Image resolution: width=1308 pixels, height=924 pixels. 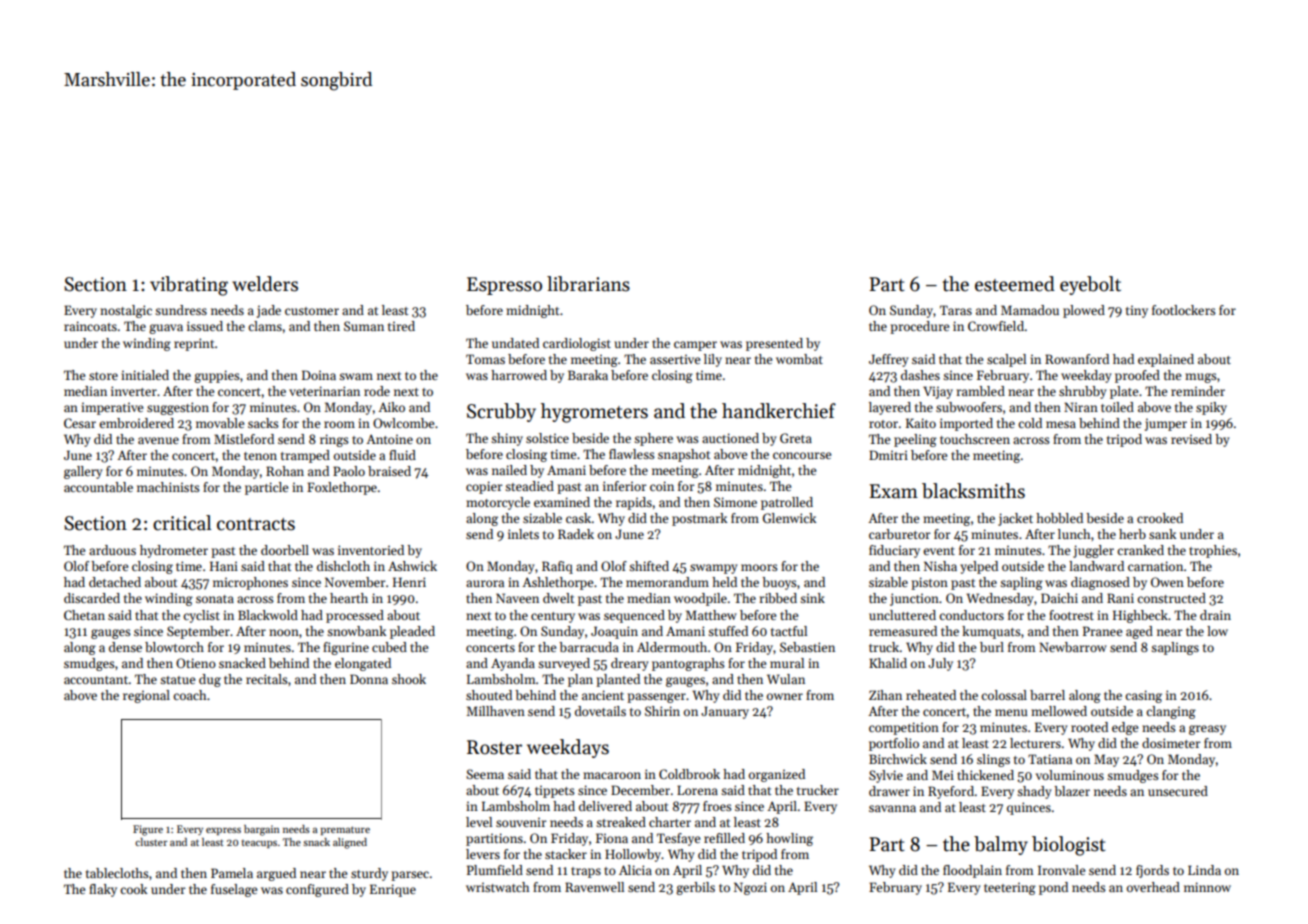 What do you see at coordinates (215, 599) in the screenshot?
I see `sonata` at bounding box center [215, 599].
